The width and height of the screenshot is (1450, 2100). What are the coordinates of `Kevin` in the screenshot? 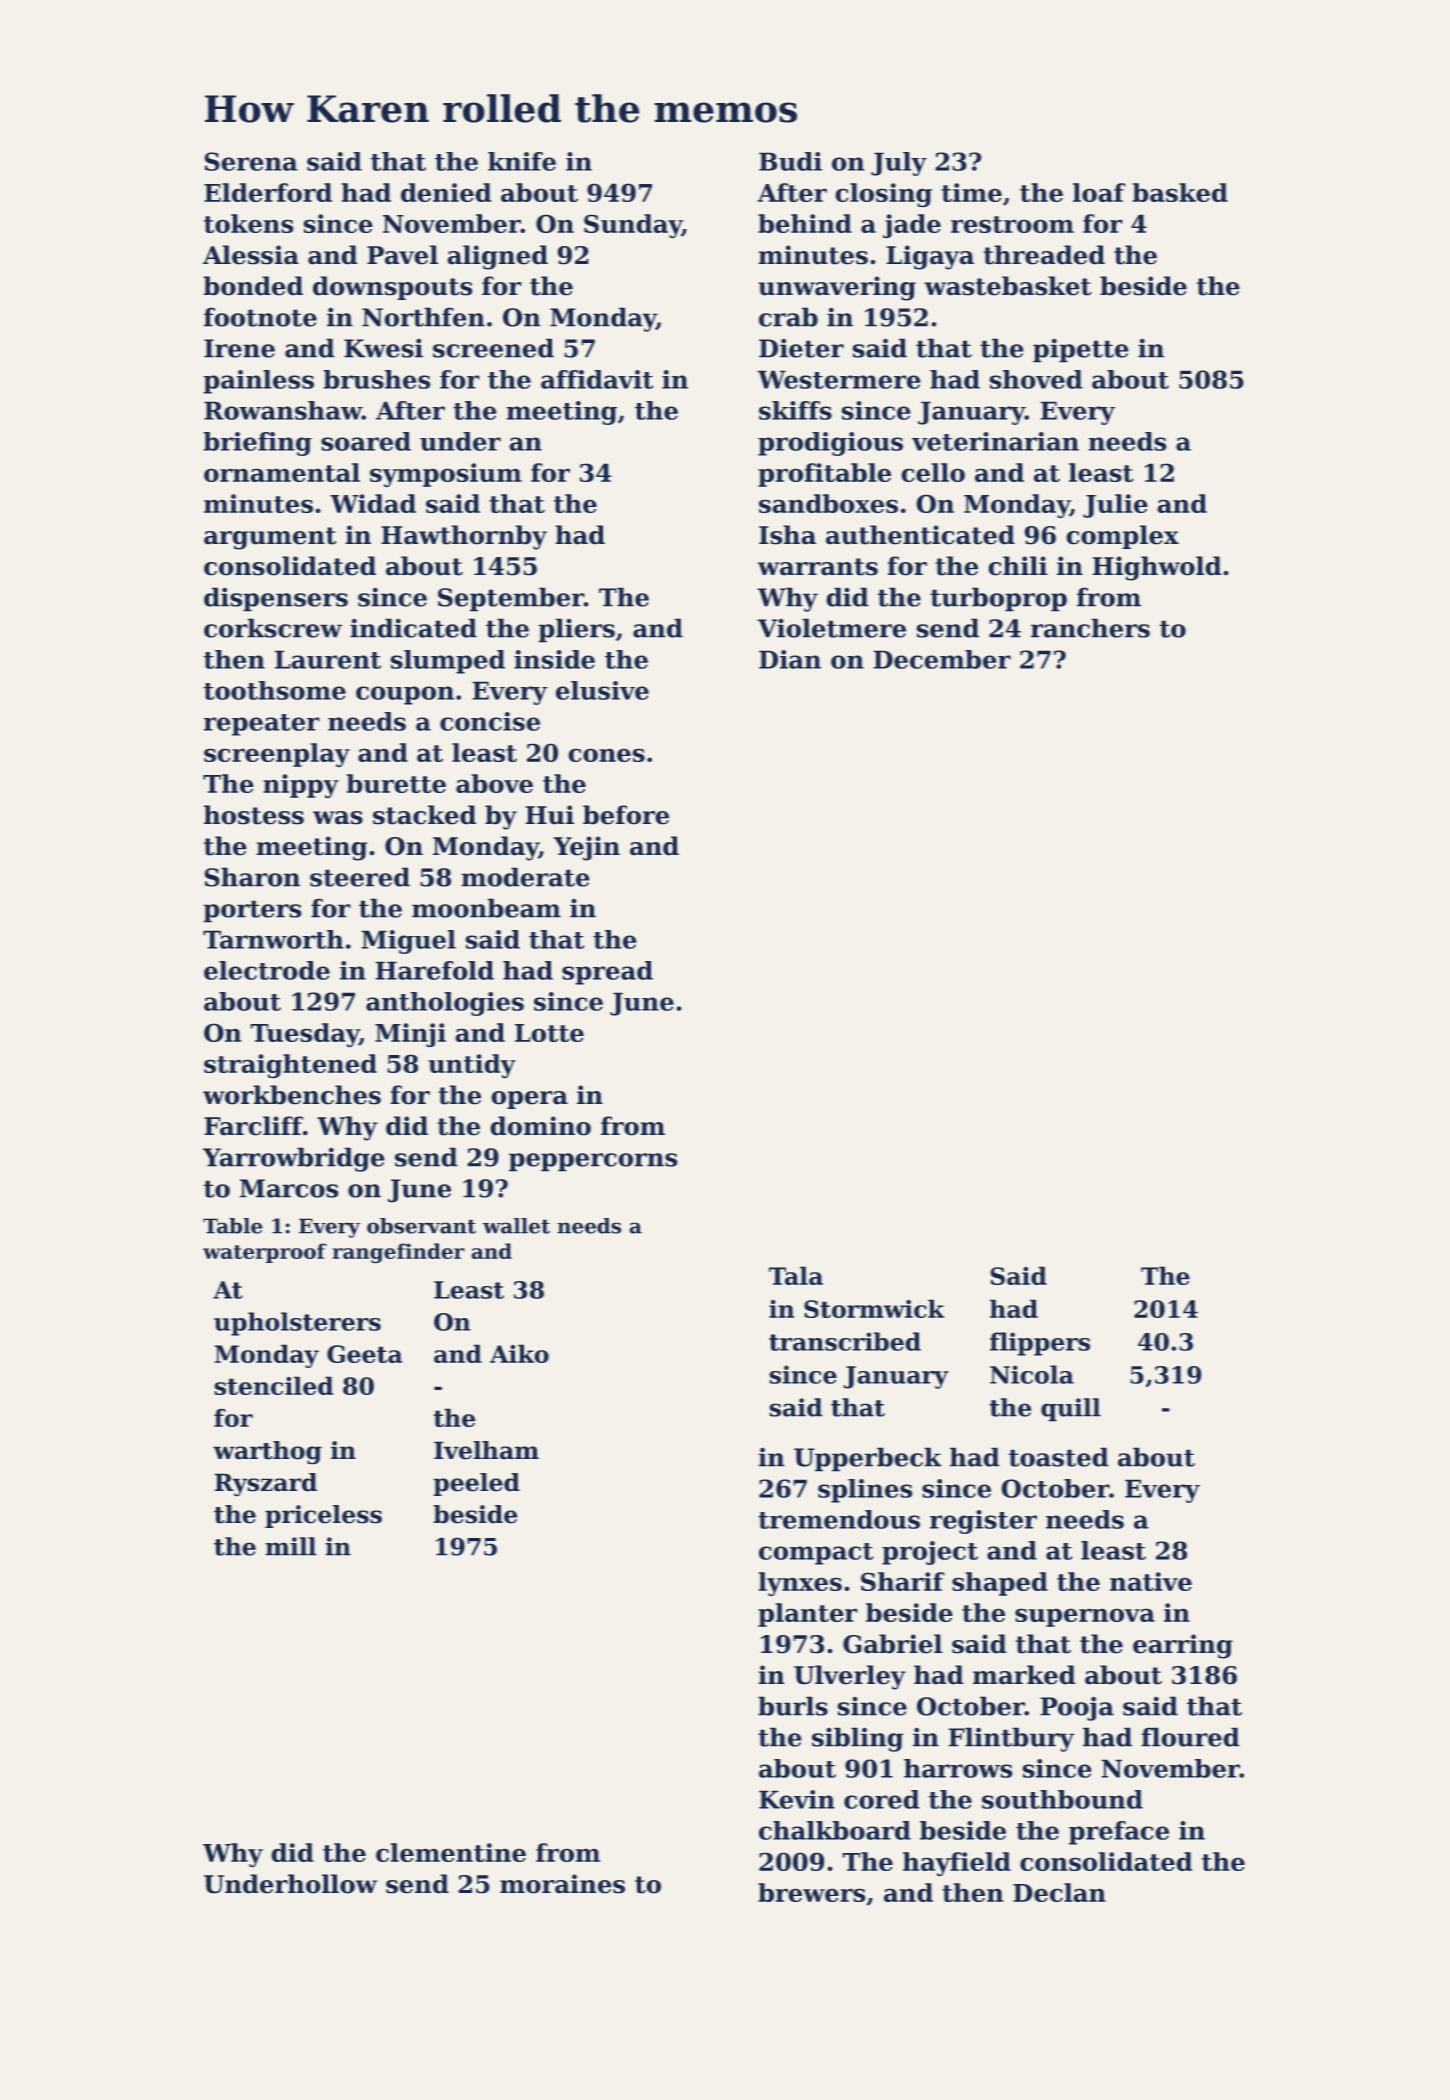 It's located at (797, 1799).
